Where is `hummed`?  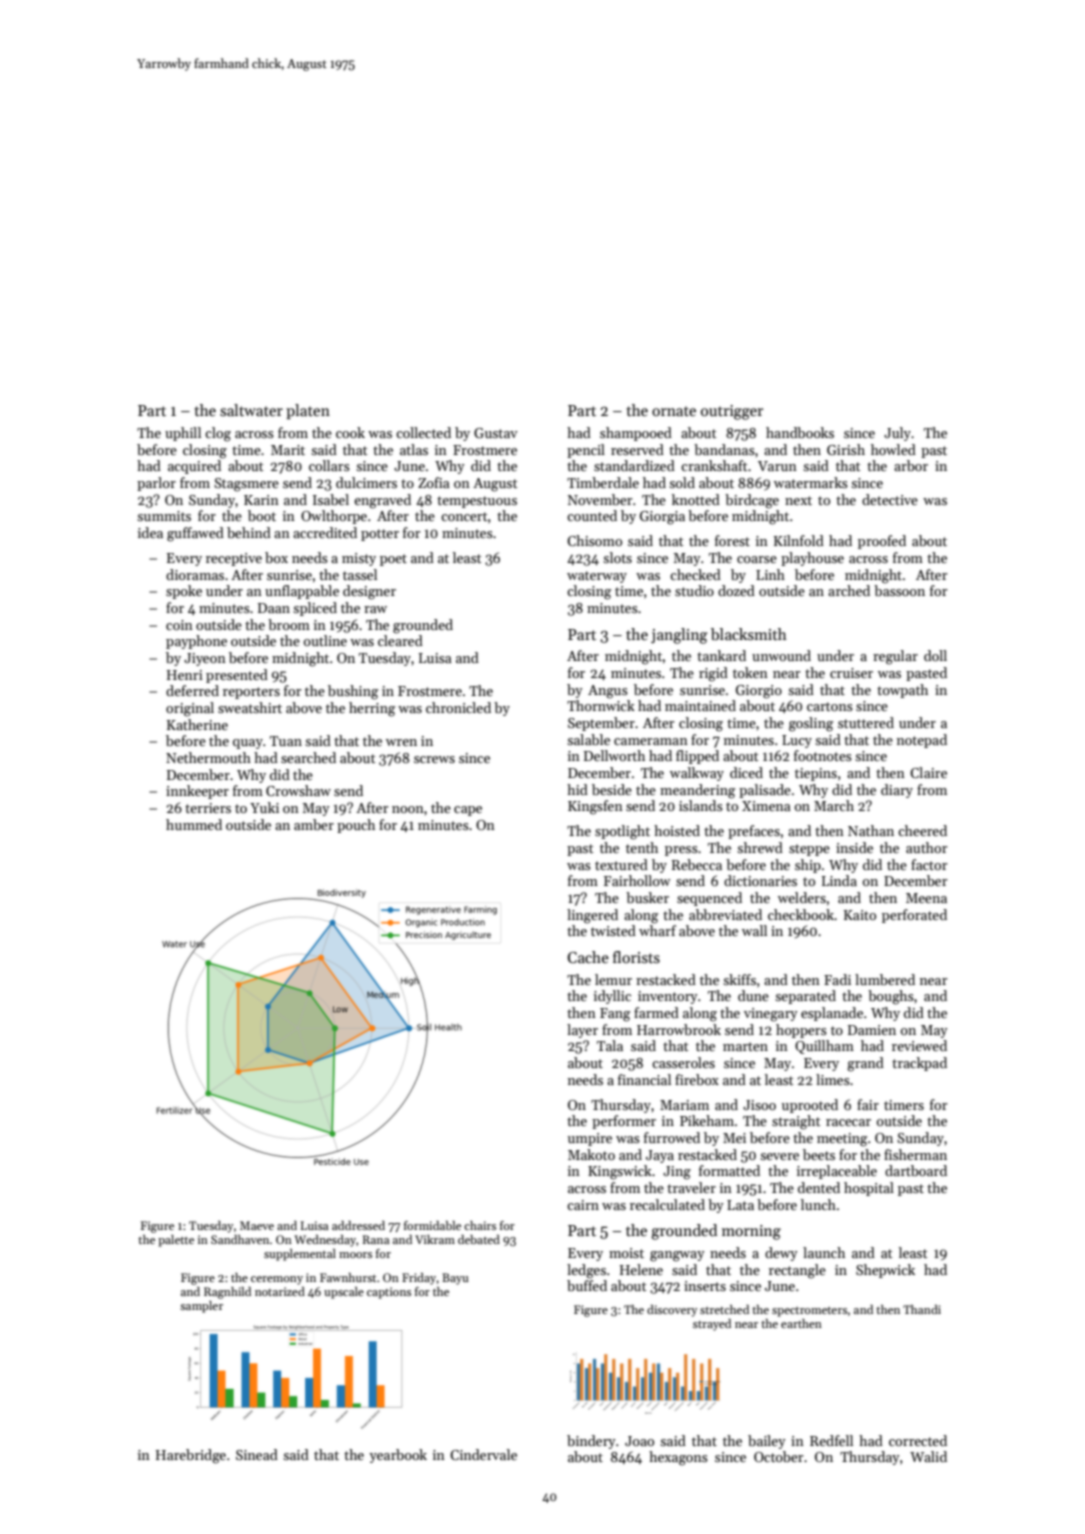
hummed is located at coordinates (194, 824).
